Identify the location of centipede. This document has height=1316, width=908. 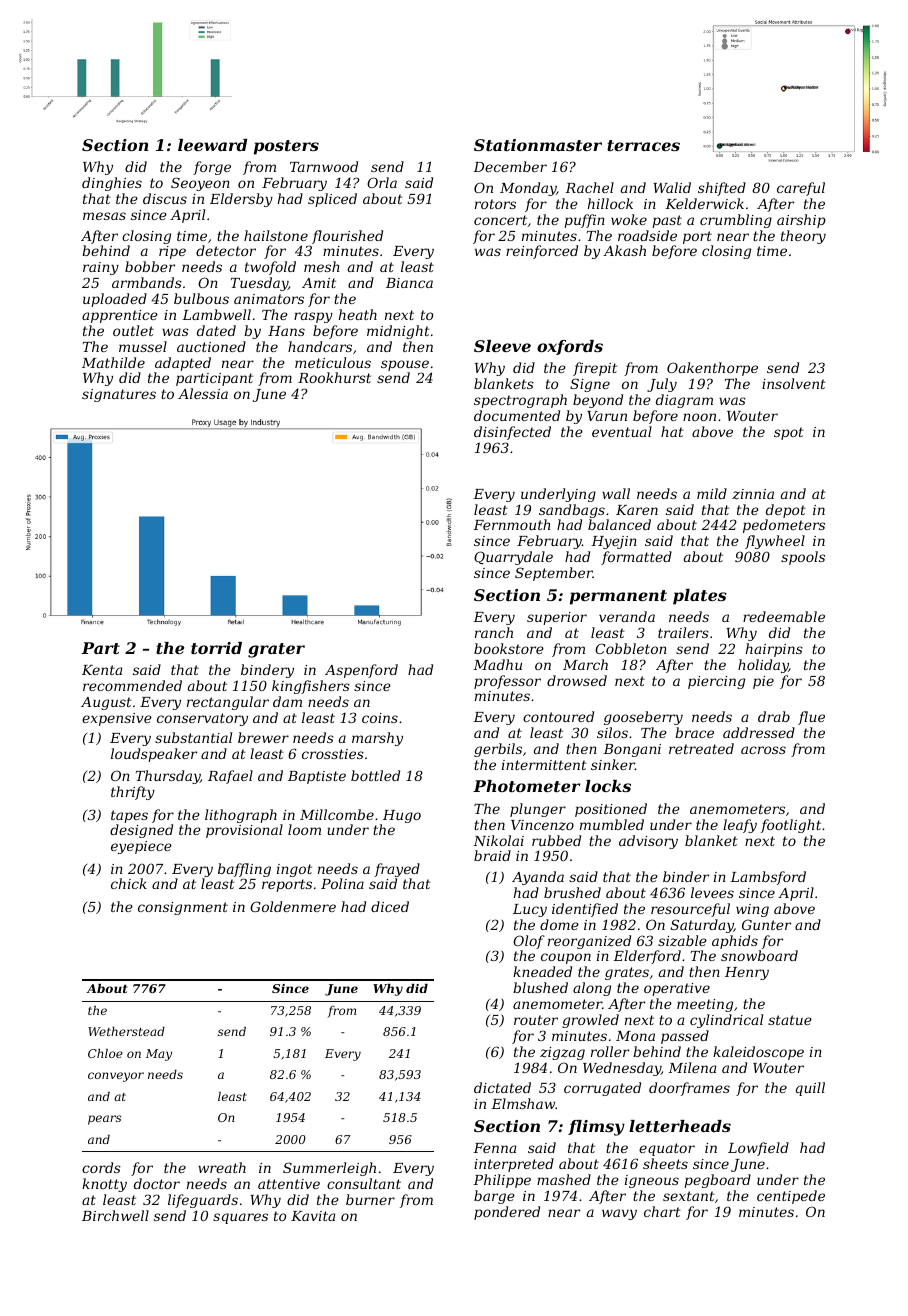
(791, 1197).
